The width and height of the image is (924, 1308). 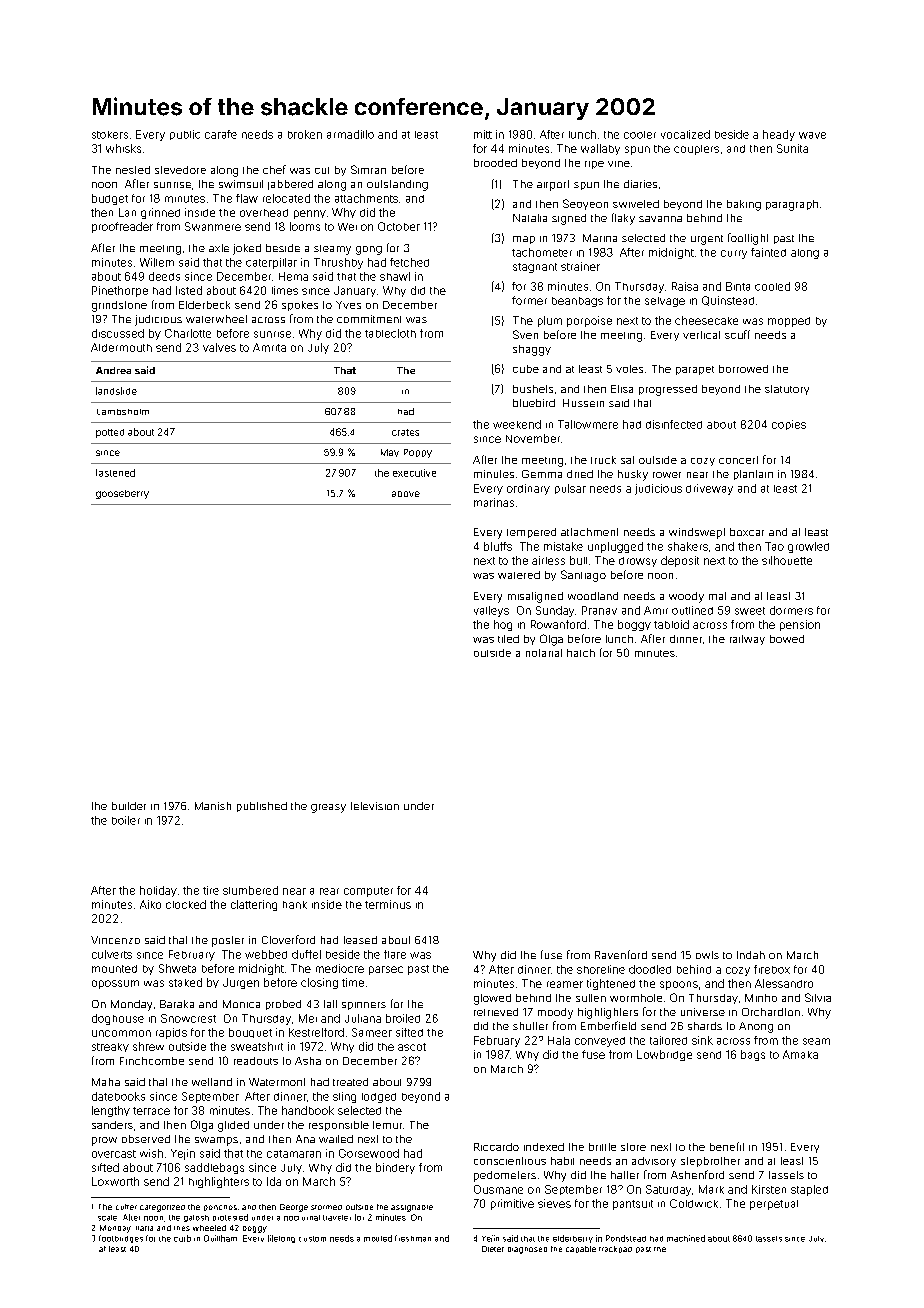 I want to click on slumbered, so click(x=250, y=890).
